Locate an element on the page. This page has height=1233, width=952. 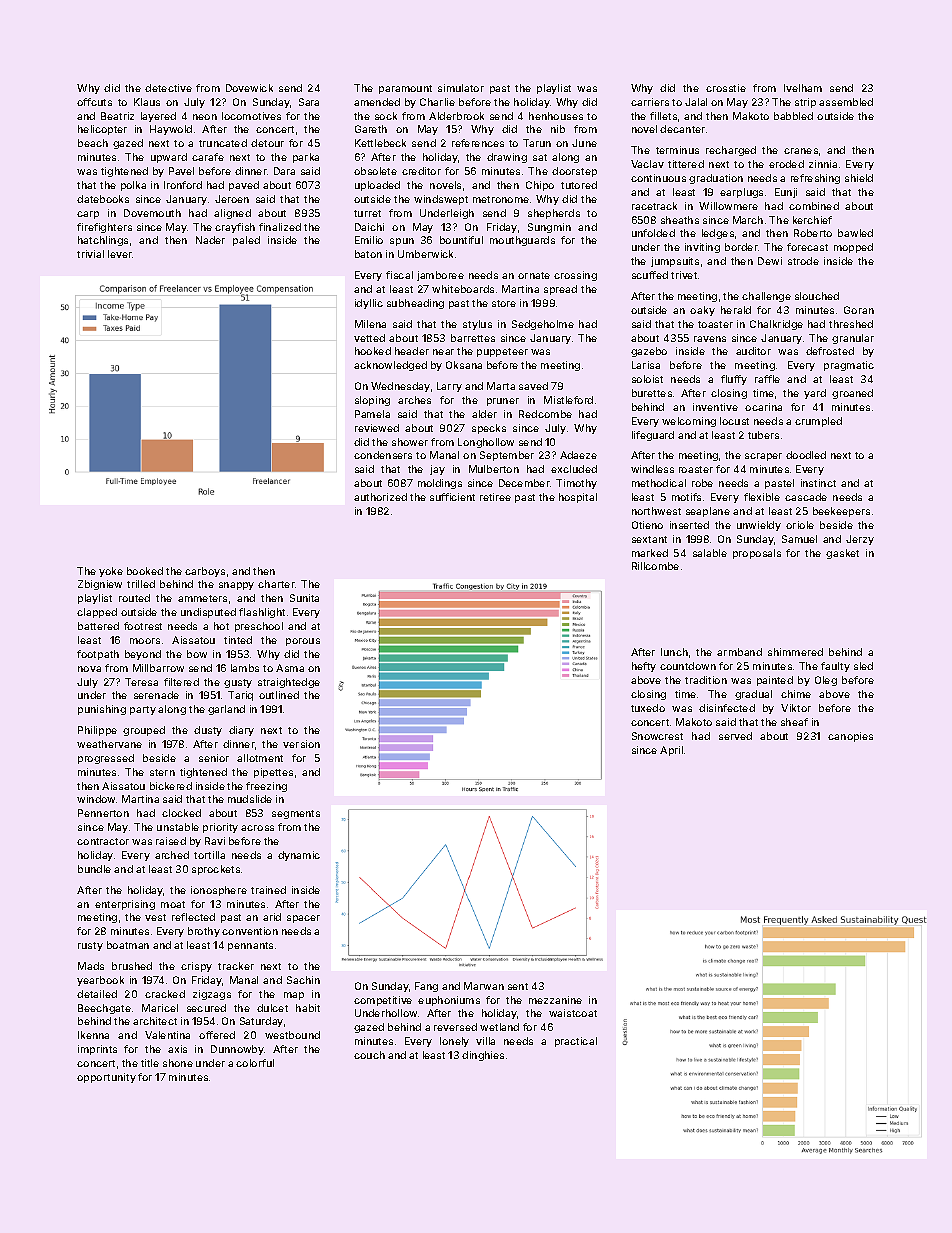
Marta is located at coordinates (501, 386).
